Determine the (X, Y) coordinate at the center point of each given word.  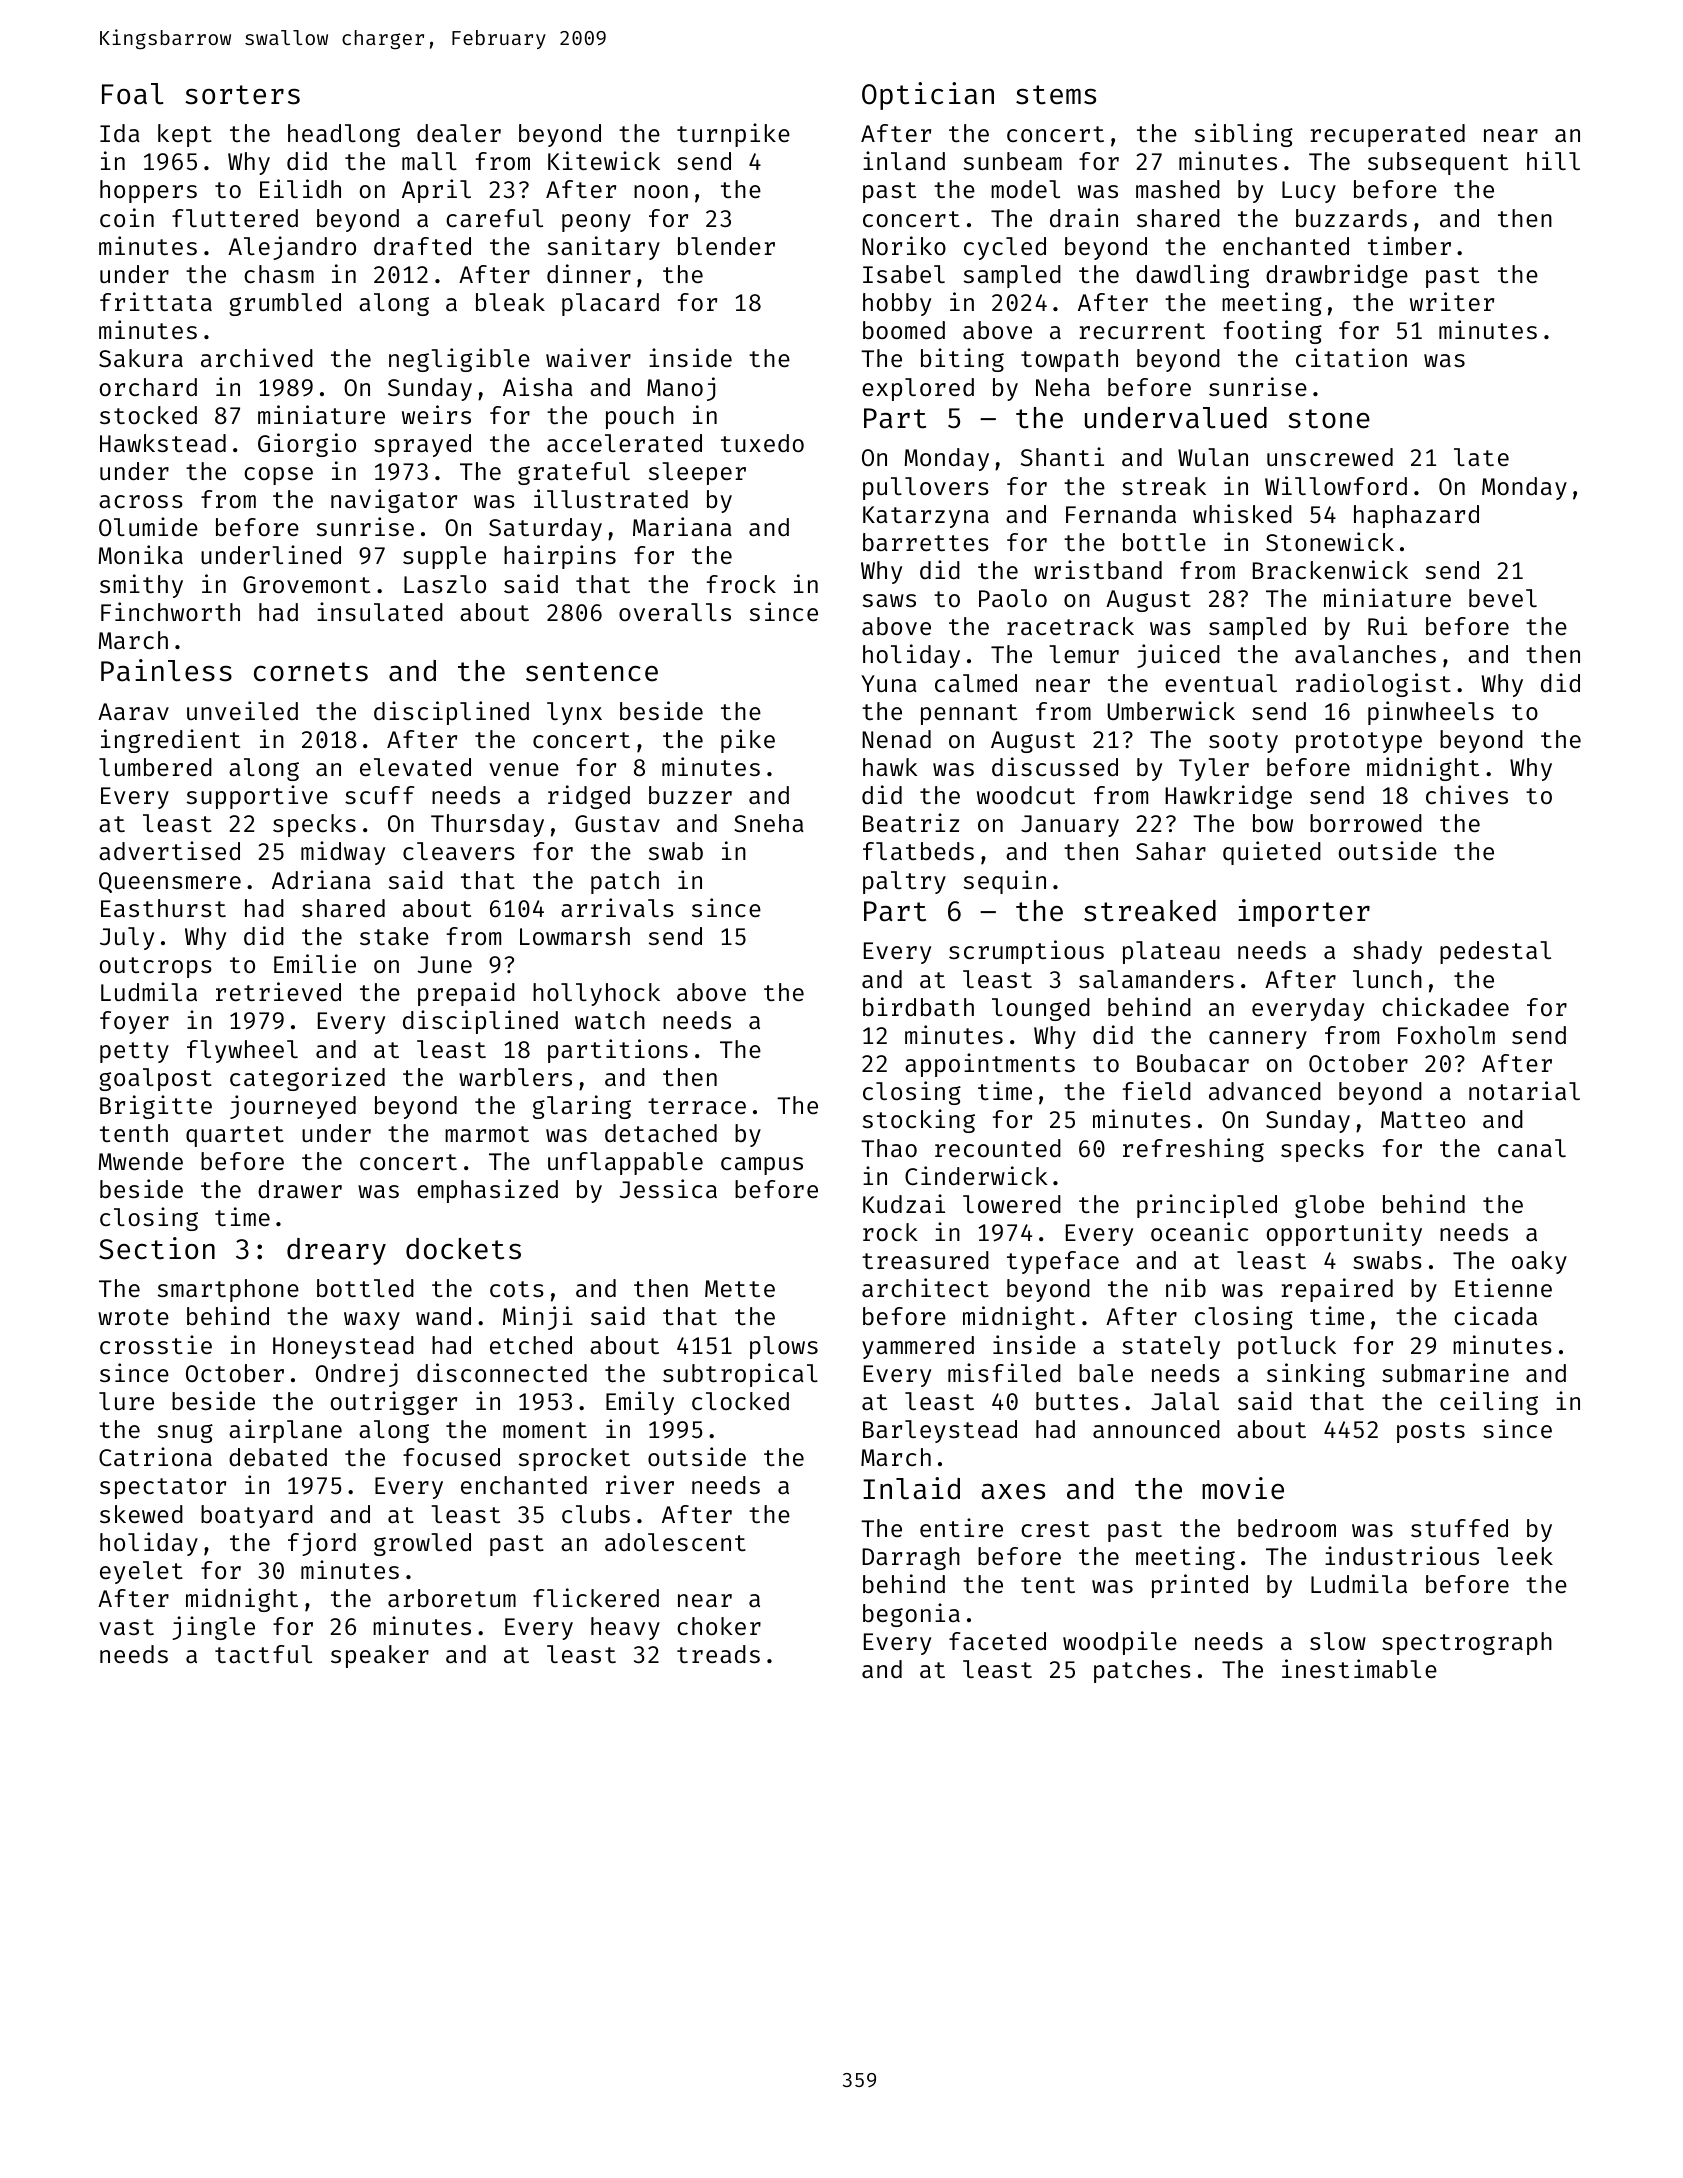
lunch (1387, 979)
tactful (263, 1654)
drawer (300, 1189)
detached (661, 1133)
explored (918, 389)
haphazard (1416, 516)
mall (429, 161)
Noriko (904, 245)
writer (1452, 301)
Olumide (148, 526)
